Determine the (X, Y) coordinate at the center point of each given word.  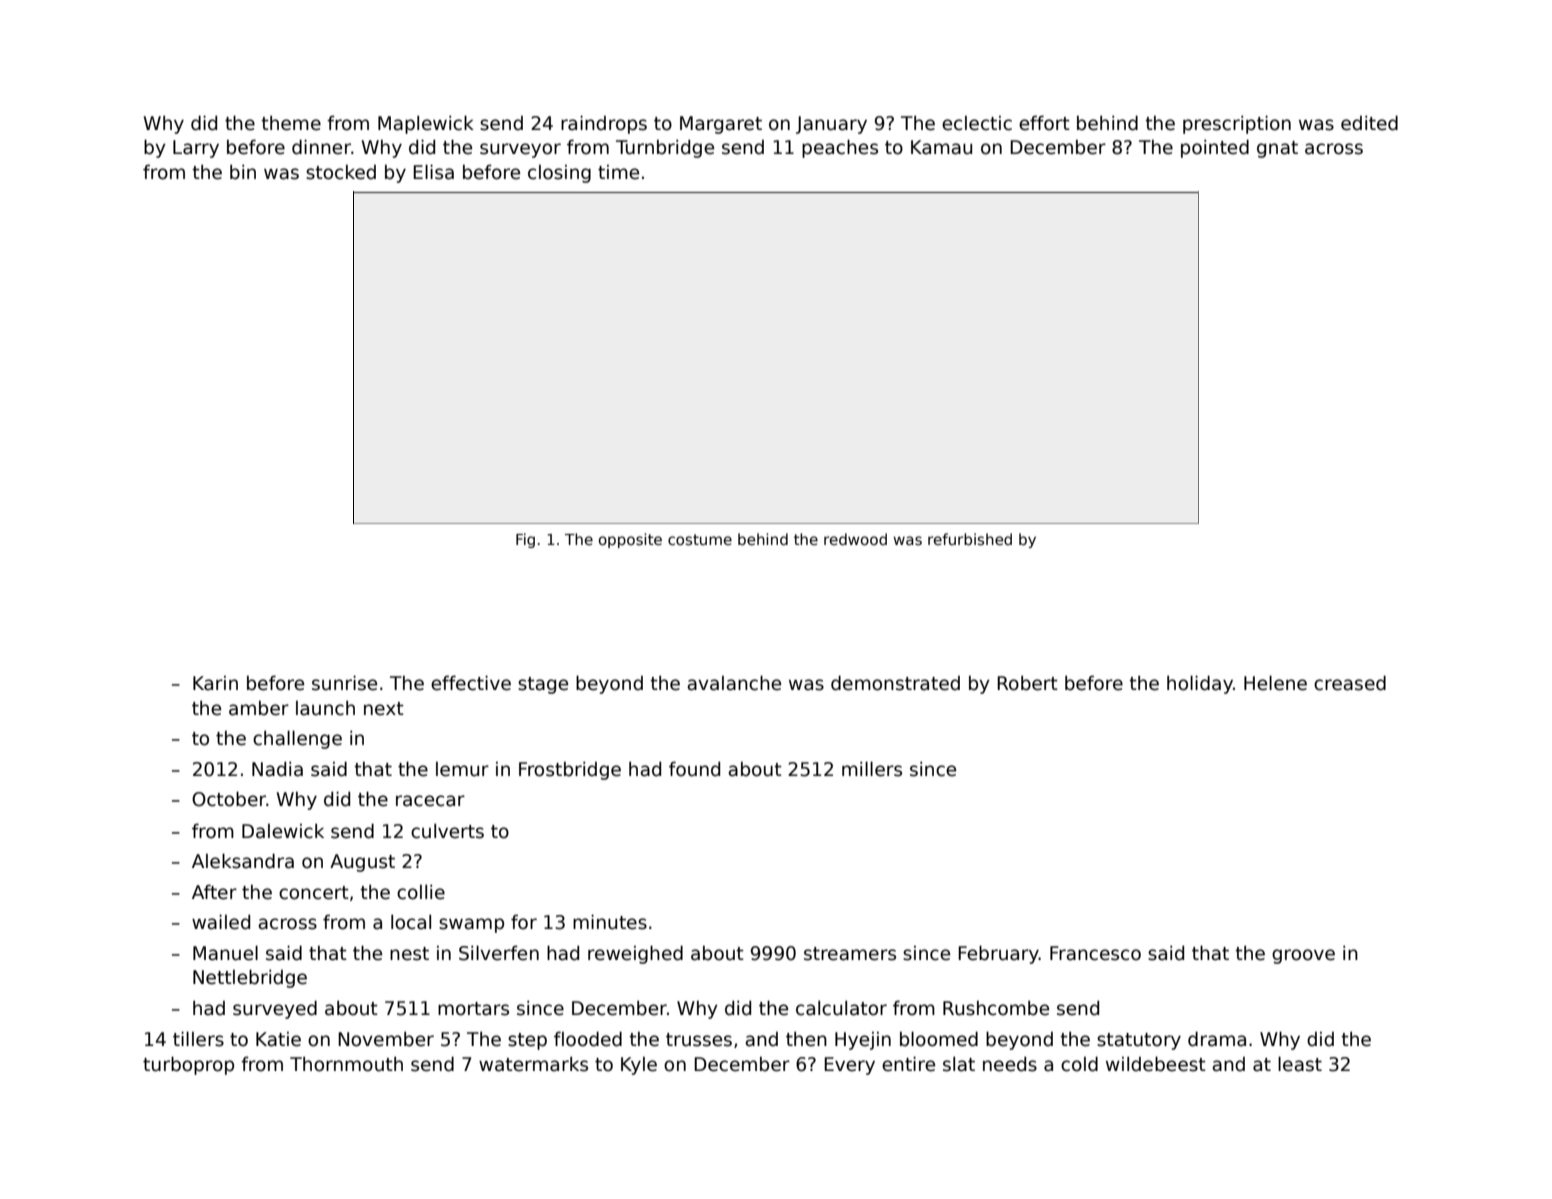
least (1300, 1064)
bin (243, 172)
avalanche (734, 683)
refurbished (970, 539)
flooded (588, 1039)
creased (1350, 683)
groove (1303, 956)
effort (1044, 123)
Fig (525, 540)
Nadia (277, 769)
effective (471, 683)
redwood (855, 539)
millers (872, 769)
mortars (473, 1009)
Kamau (941, 147)
